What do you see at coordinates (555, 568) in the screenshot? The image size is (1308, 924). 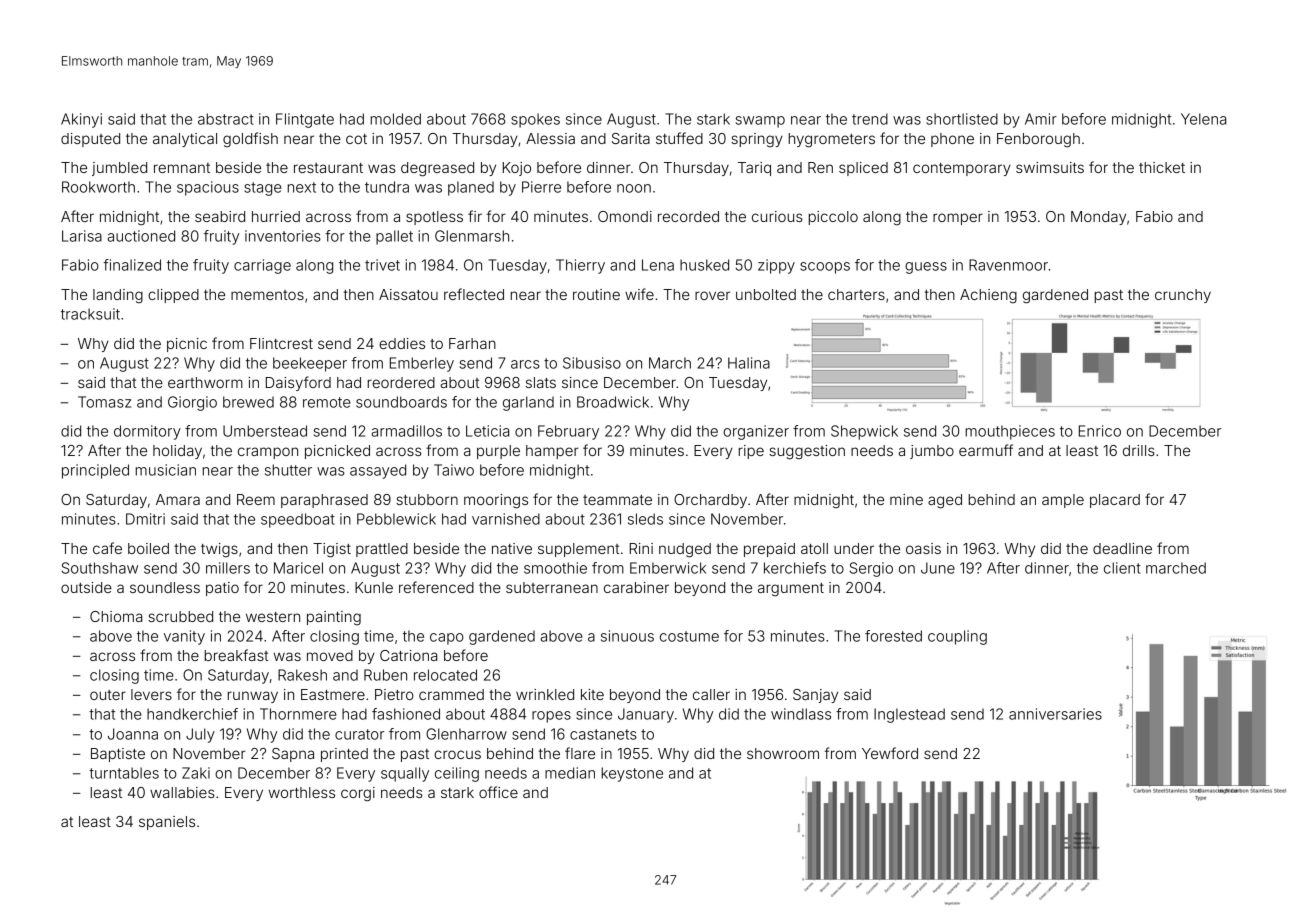 I see `smoothie` at bounding box center [555, 568].
